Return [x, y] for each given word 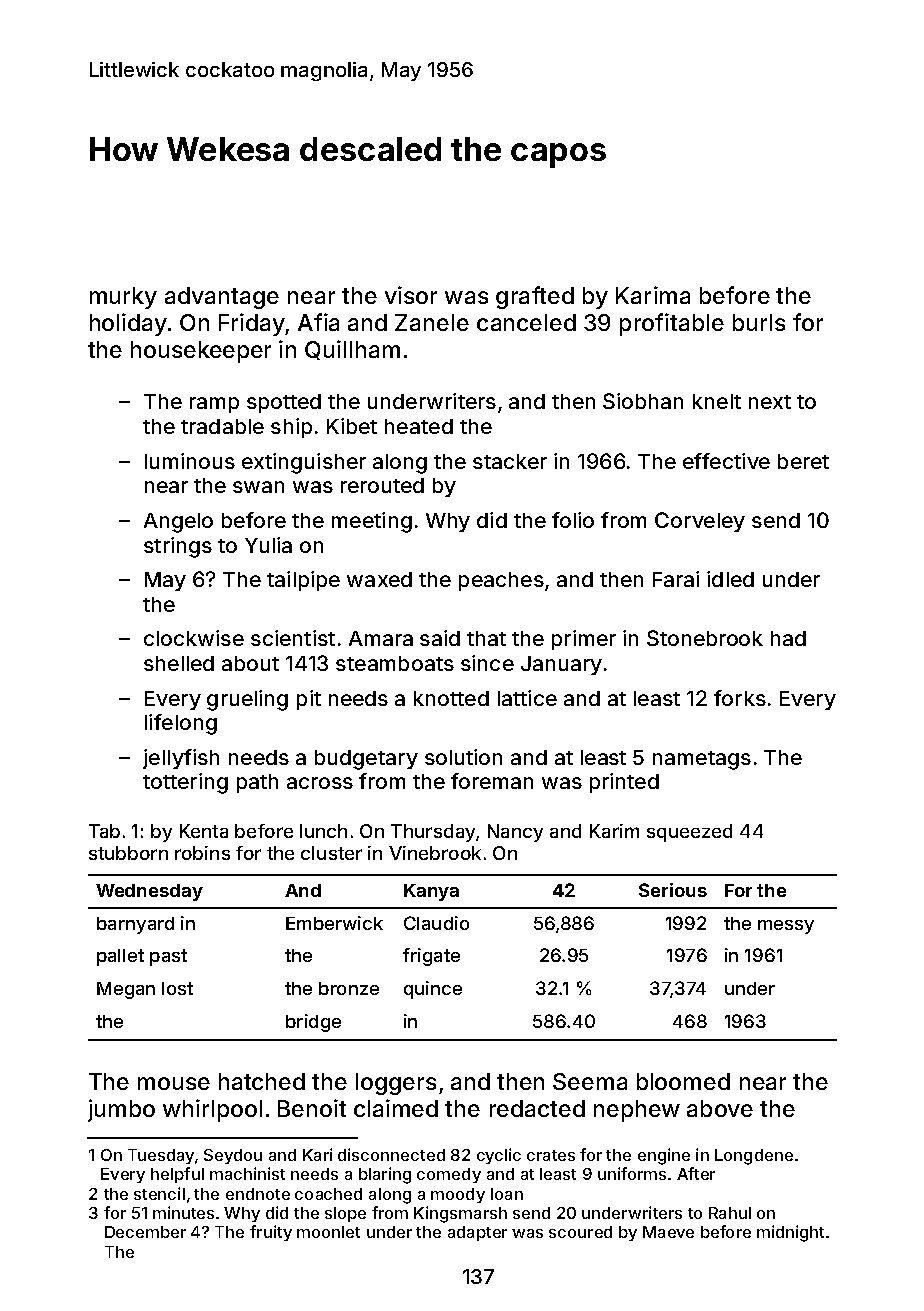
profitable [672, 324]
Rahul [730, 1213]
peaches [501, 581]
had [788, 638]
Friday [252, 324]
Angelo [178, 523]
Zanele [432, 322]
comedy [449, 1175]
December [145, 1232]
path [257, 783]
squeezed [689, 833]
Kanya [431, 892]
